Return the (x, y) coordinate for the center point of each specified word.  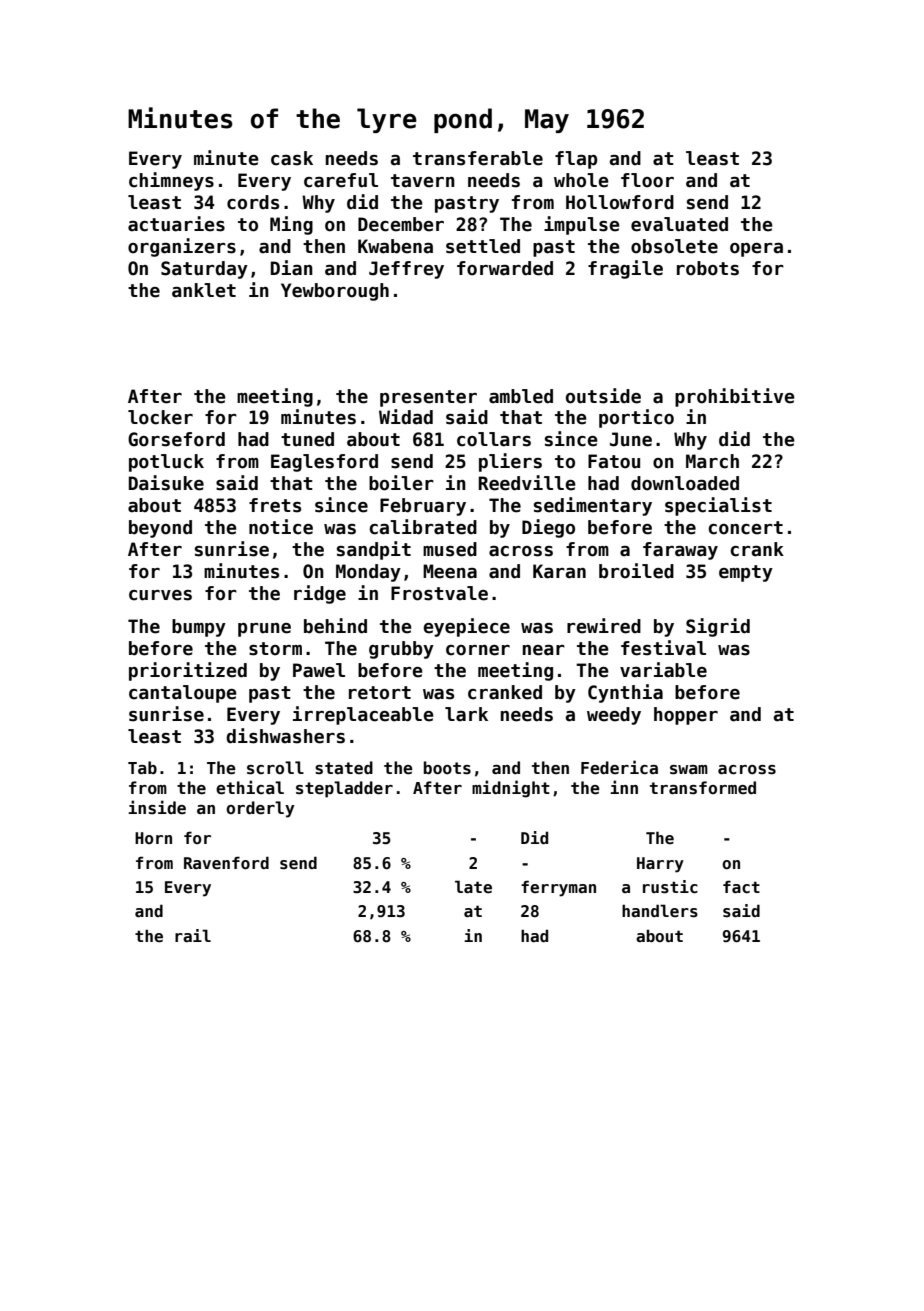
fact (741, 886)
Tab (142, 767)
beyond (160, 529)
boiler (401, 483)
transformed (703, 788)
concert (745, 528)
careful (341, 180)
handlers (660, 911)
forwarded (505, 268)
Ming (291, 225)
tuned (307, 439)
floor (647, 180)
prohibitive (735, 397)
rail (193, 935)
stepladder (344, 789)
